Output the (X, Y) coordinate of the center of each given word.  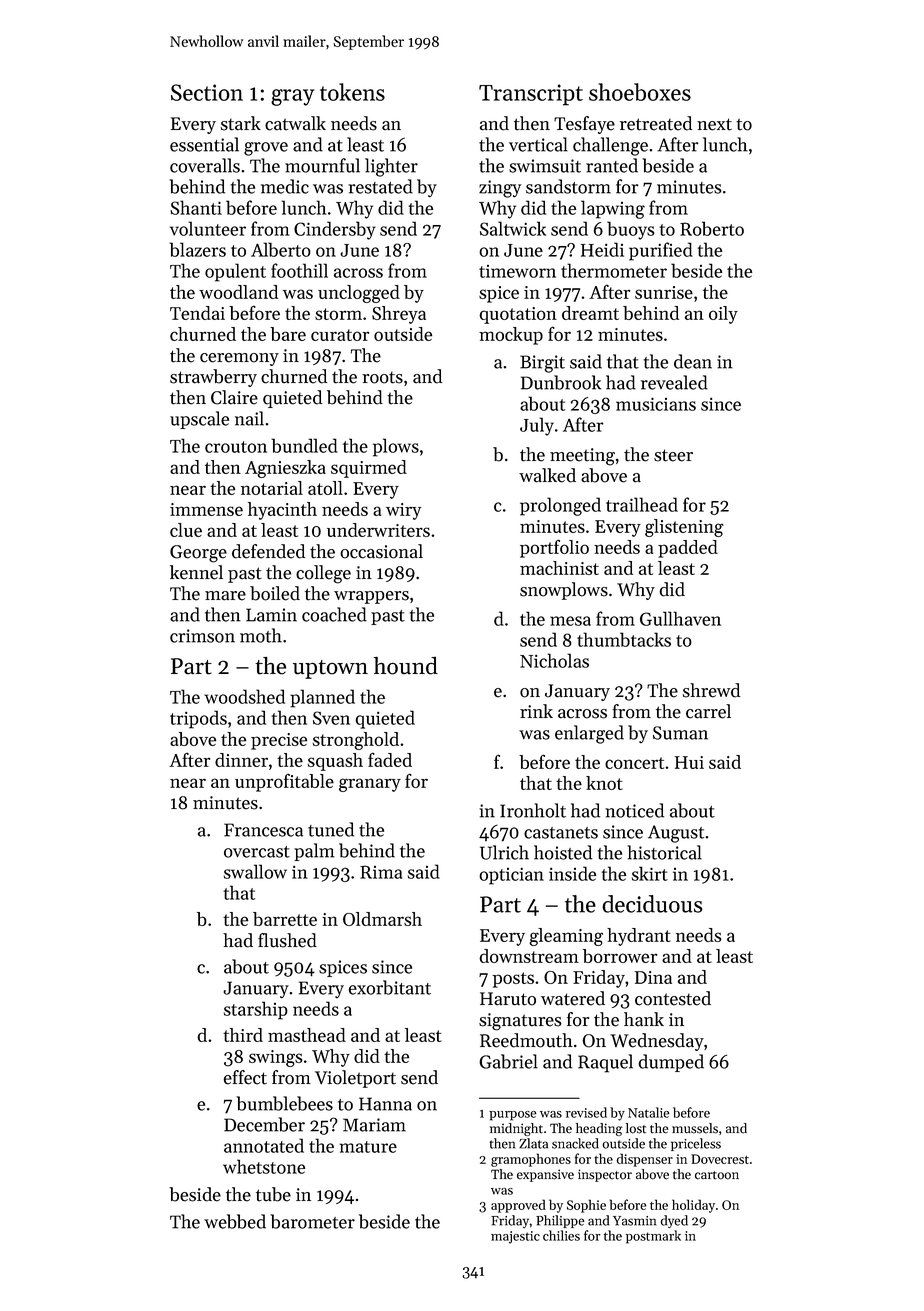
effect (245, 1077)
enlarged (589, 734)
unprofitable (284, 782)
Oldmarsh (382, 919)
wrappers (371, 597)
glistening (684, 528)
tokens (352, 92)
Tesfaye (584, 125)
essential (204, 144)
